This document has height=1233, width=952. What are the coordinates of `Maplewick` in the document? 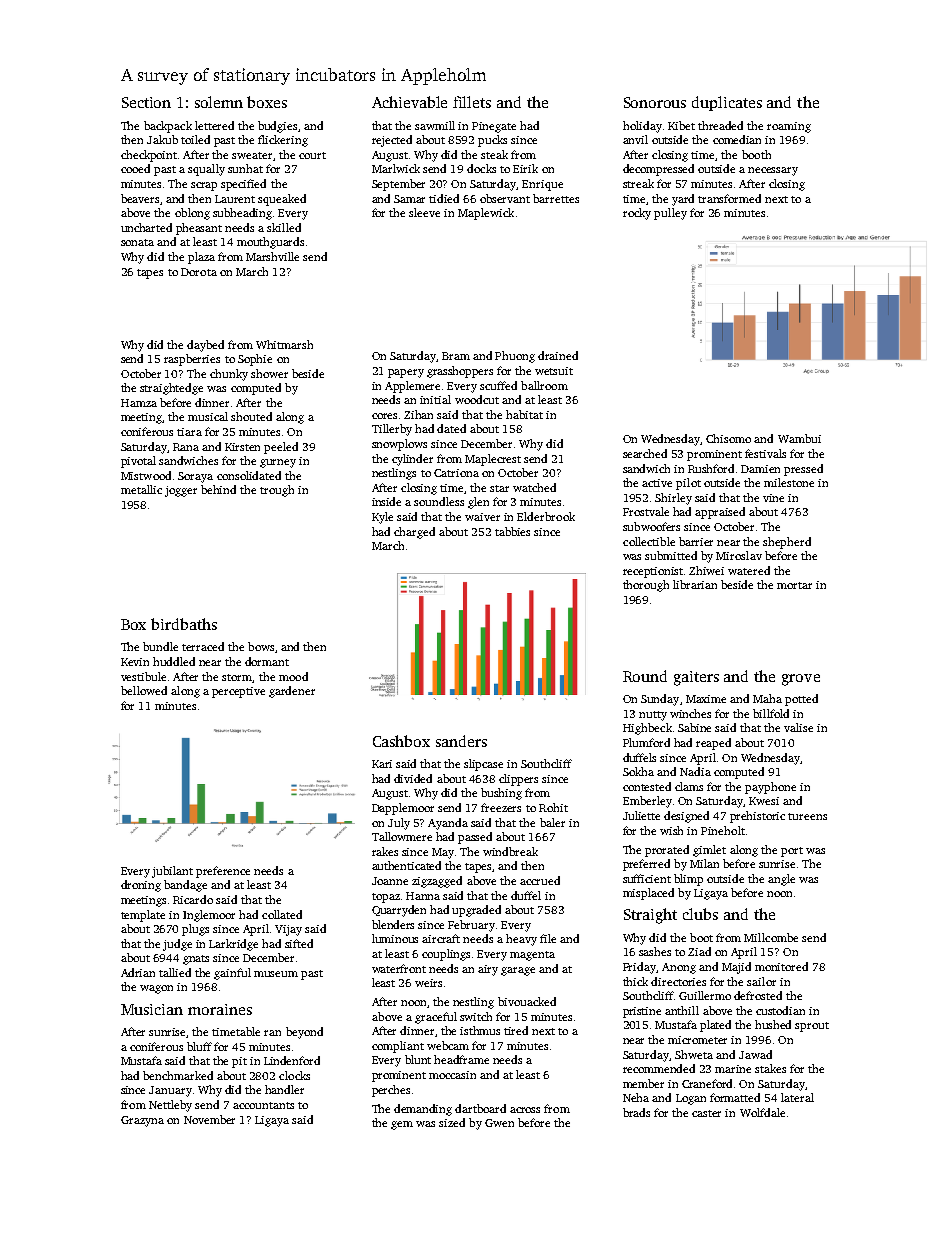 It's located at (486, 214).
